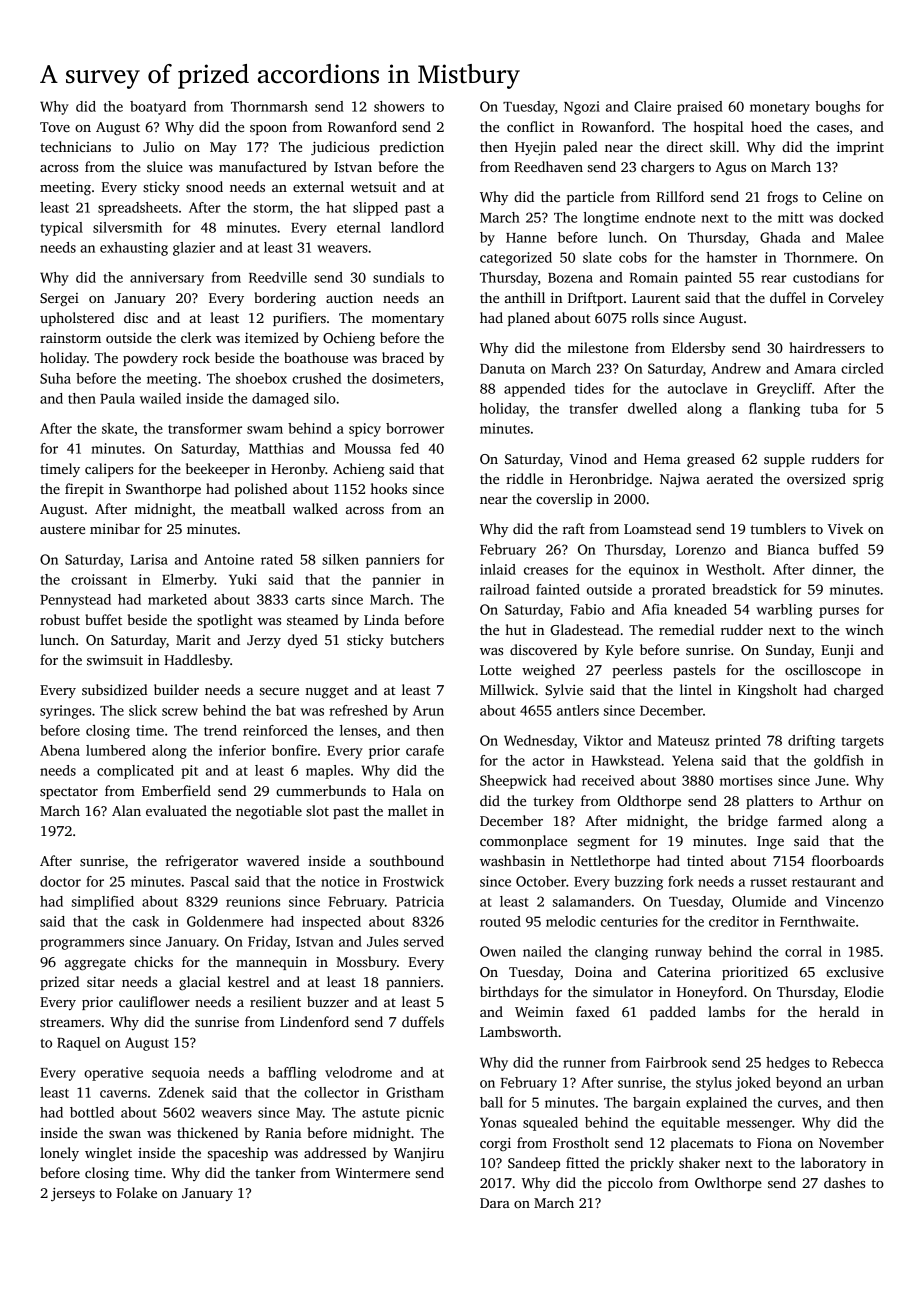 This image has width=924, height=1308. Describe the element at coordinates (298, 470) in the image. I see `Heronby` at that location.
